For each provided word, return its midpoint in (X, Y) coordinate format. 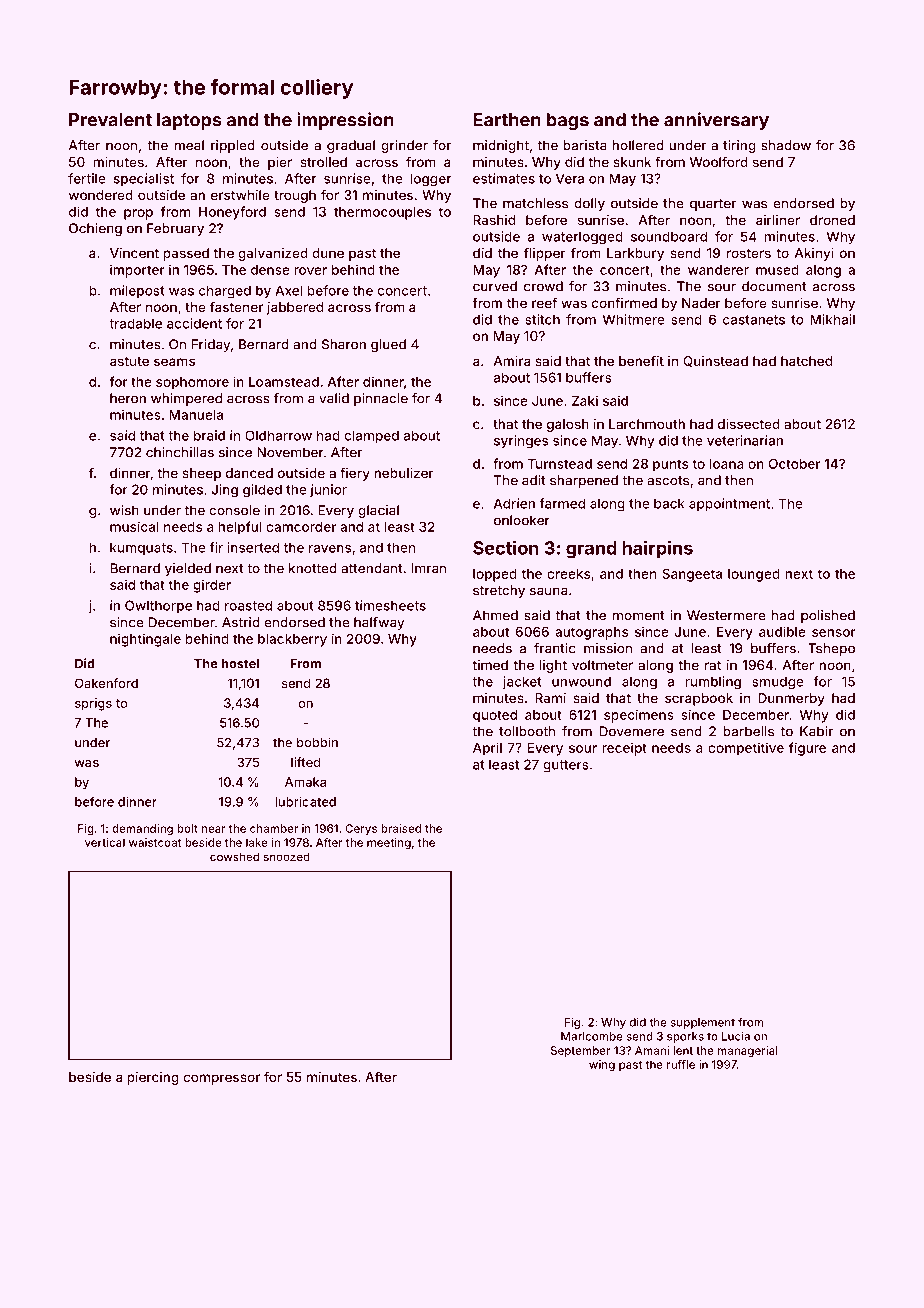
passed (186, 254)
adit (534, 480)
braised (401, 828)
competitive (746, 749)
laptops (189, 121)
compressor (221, 1079)
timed (490, 665)
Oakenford (106, 683)
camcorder (301, 527)
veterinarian (745, 440)
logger (430, 180)
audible (782, 631)
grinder (404, 146)
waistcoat (155, 842)
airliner (778, 220)
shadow (786, 145)
